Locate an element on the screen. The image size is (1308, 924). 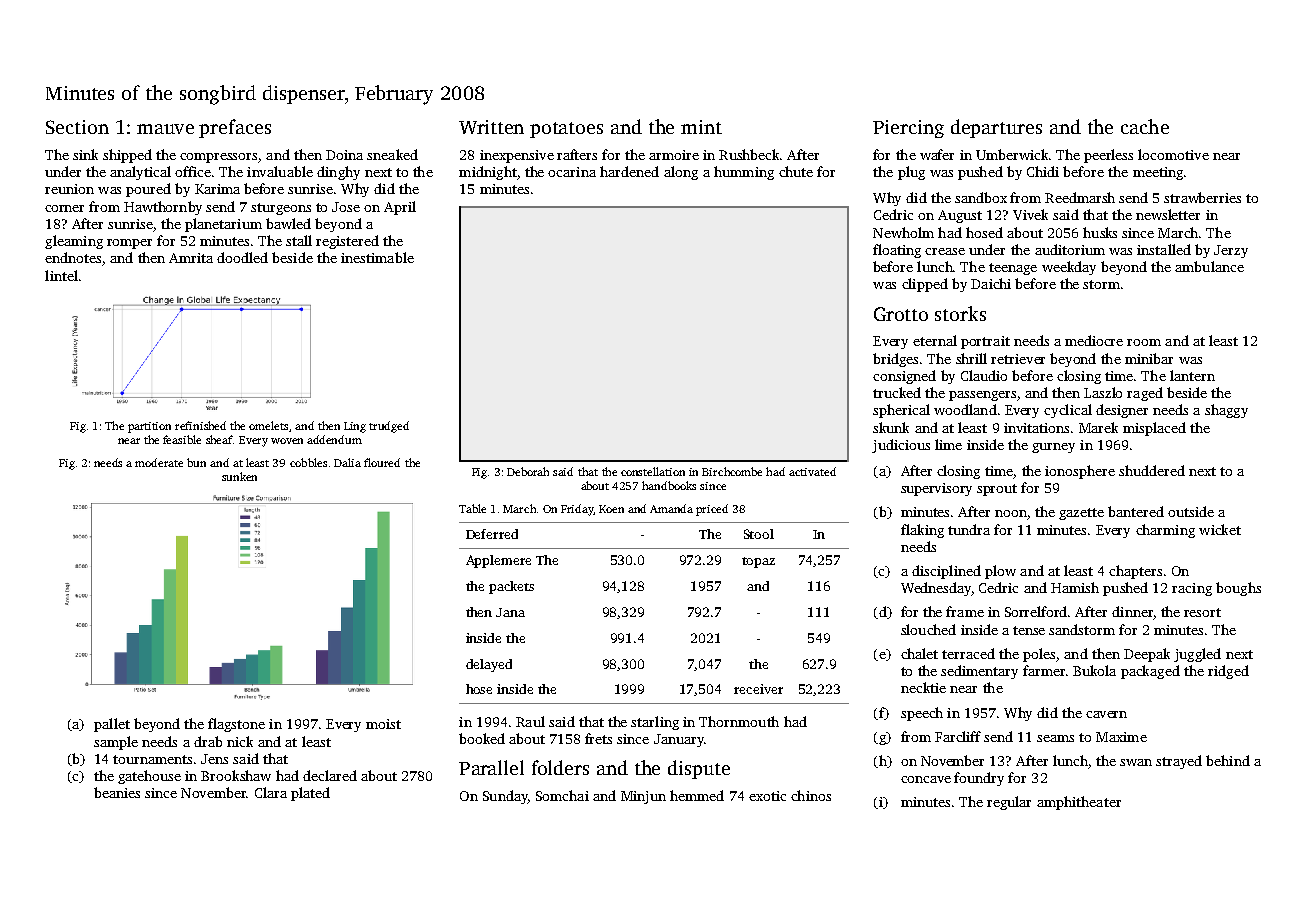
Jana is located at coordinates (510, 612).
